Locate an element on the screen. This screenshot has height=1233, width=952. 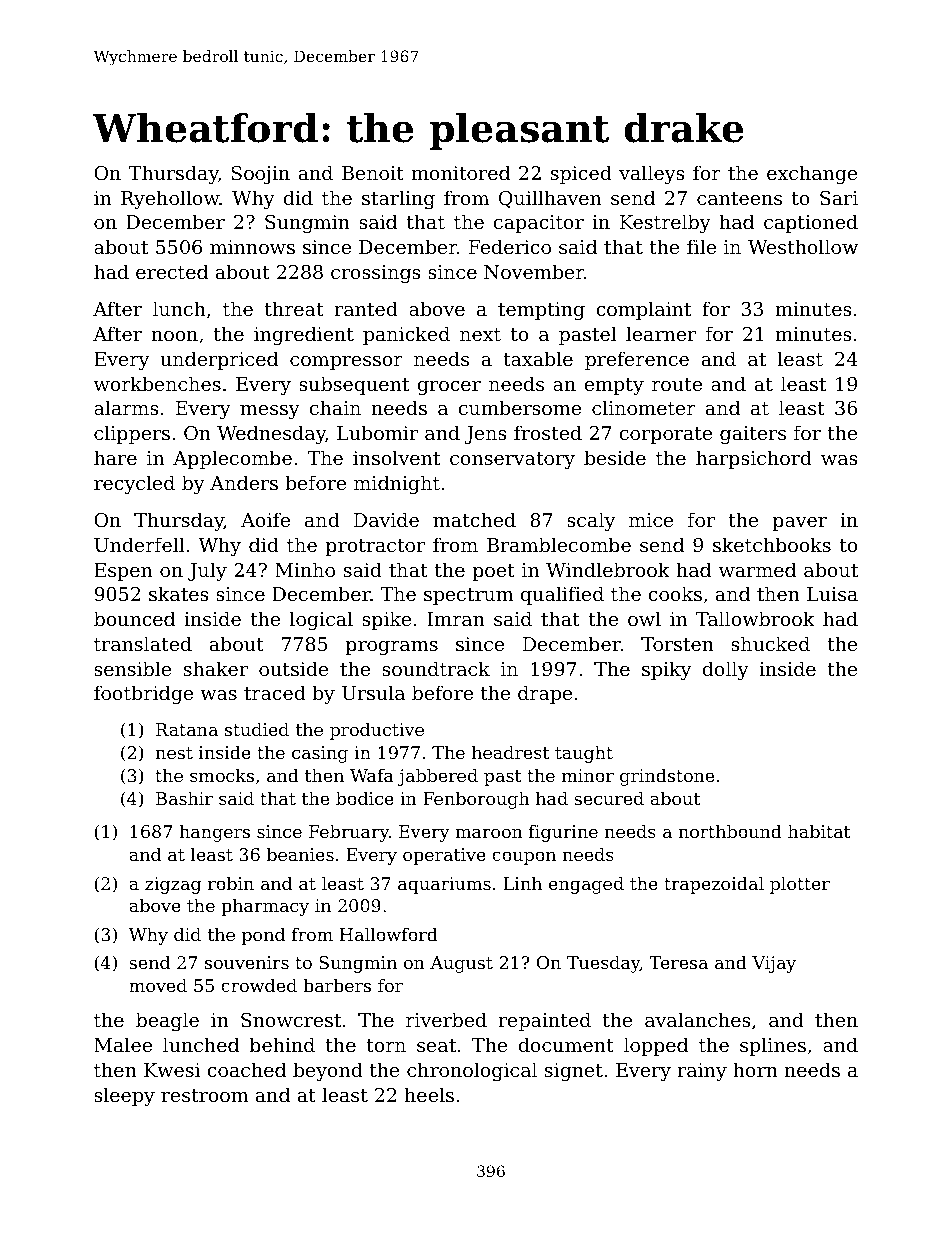
grindstone is located at coordinates (667, 777).
